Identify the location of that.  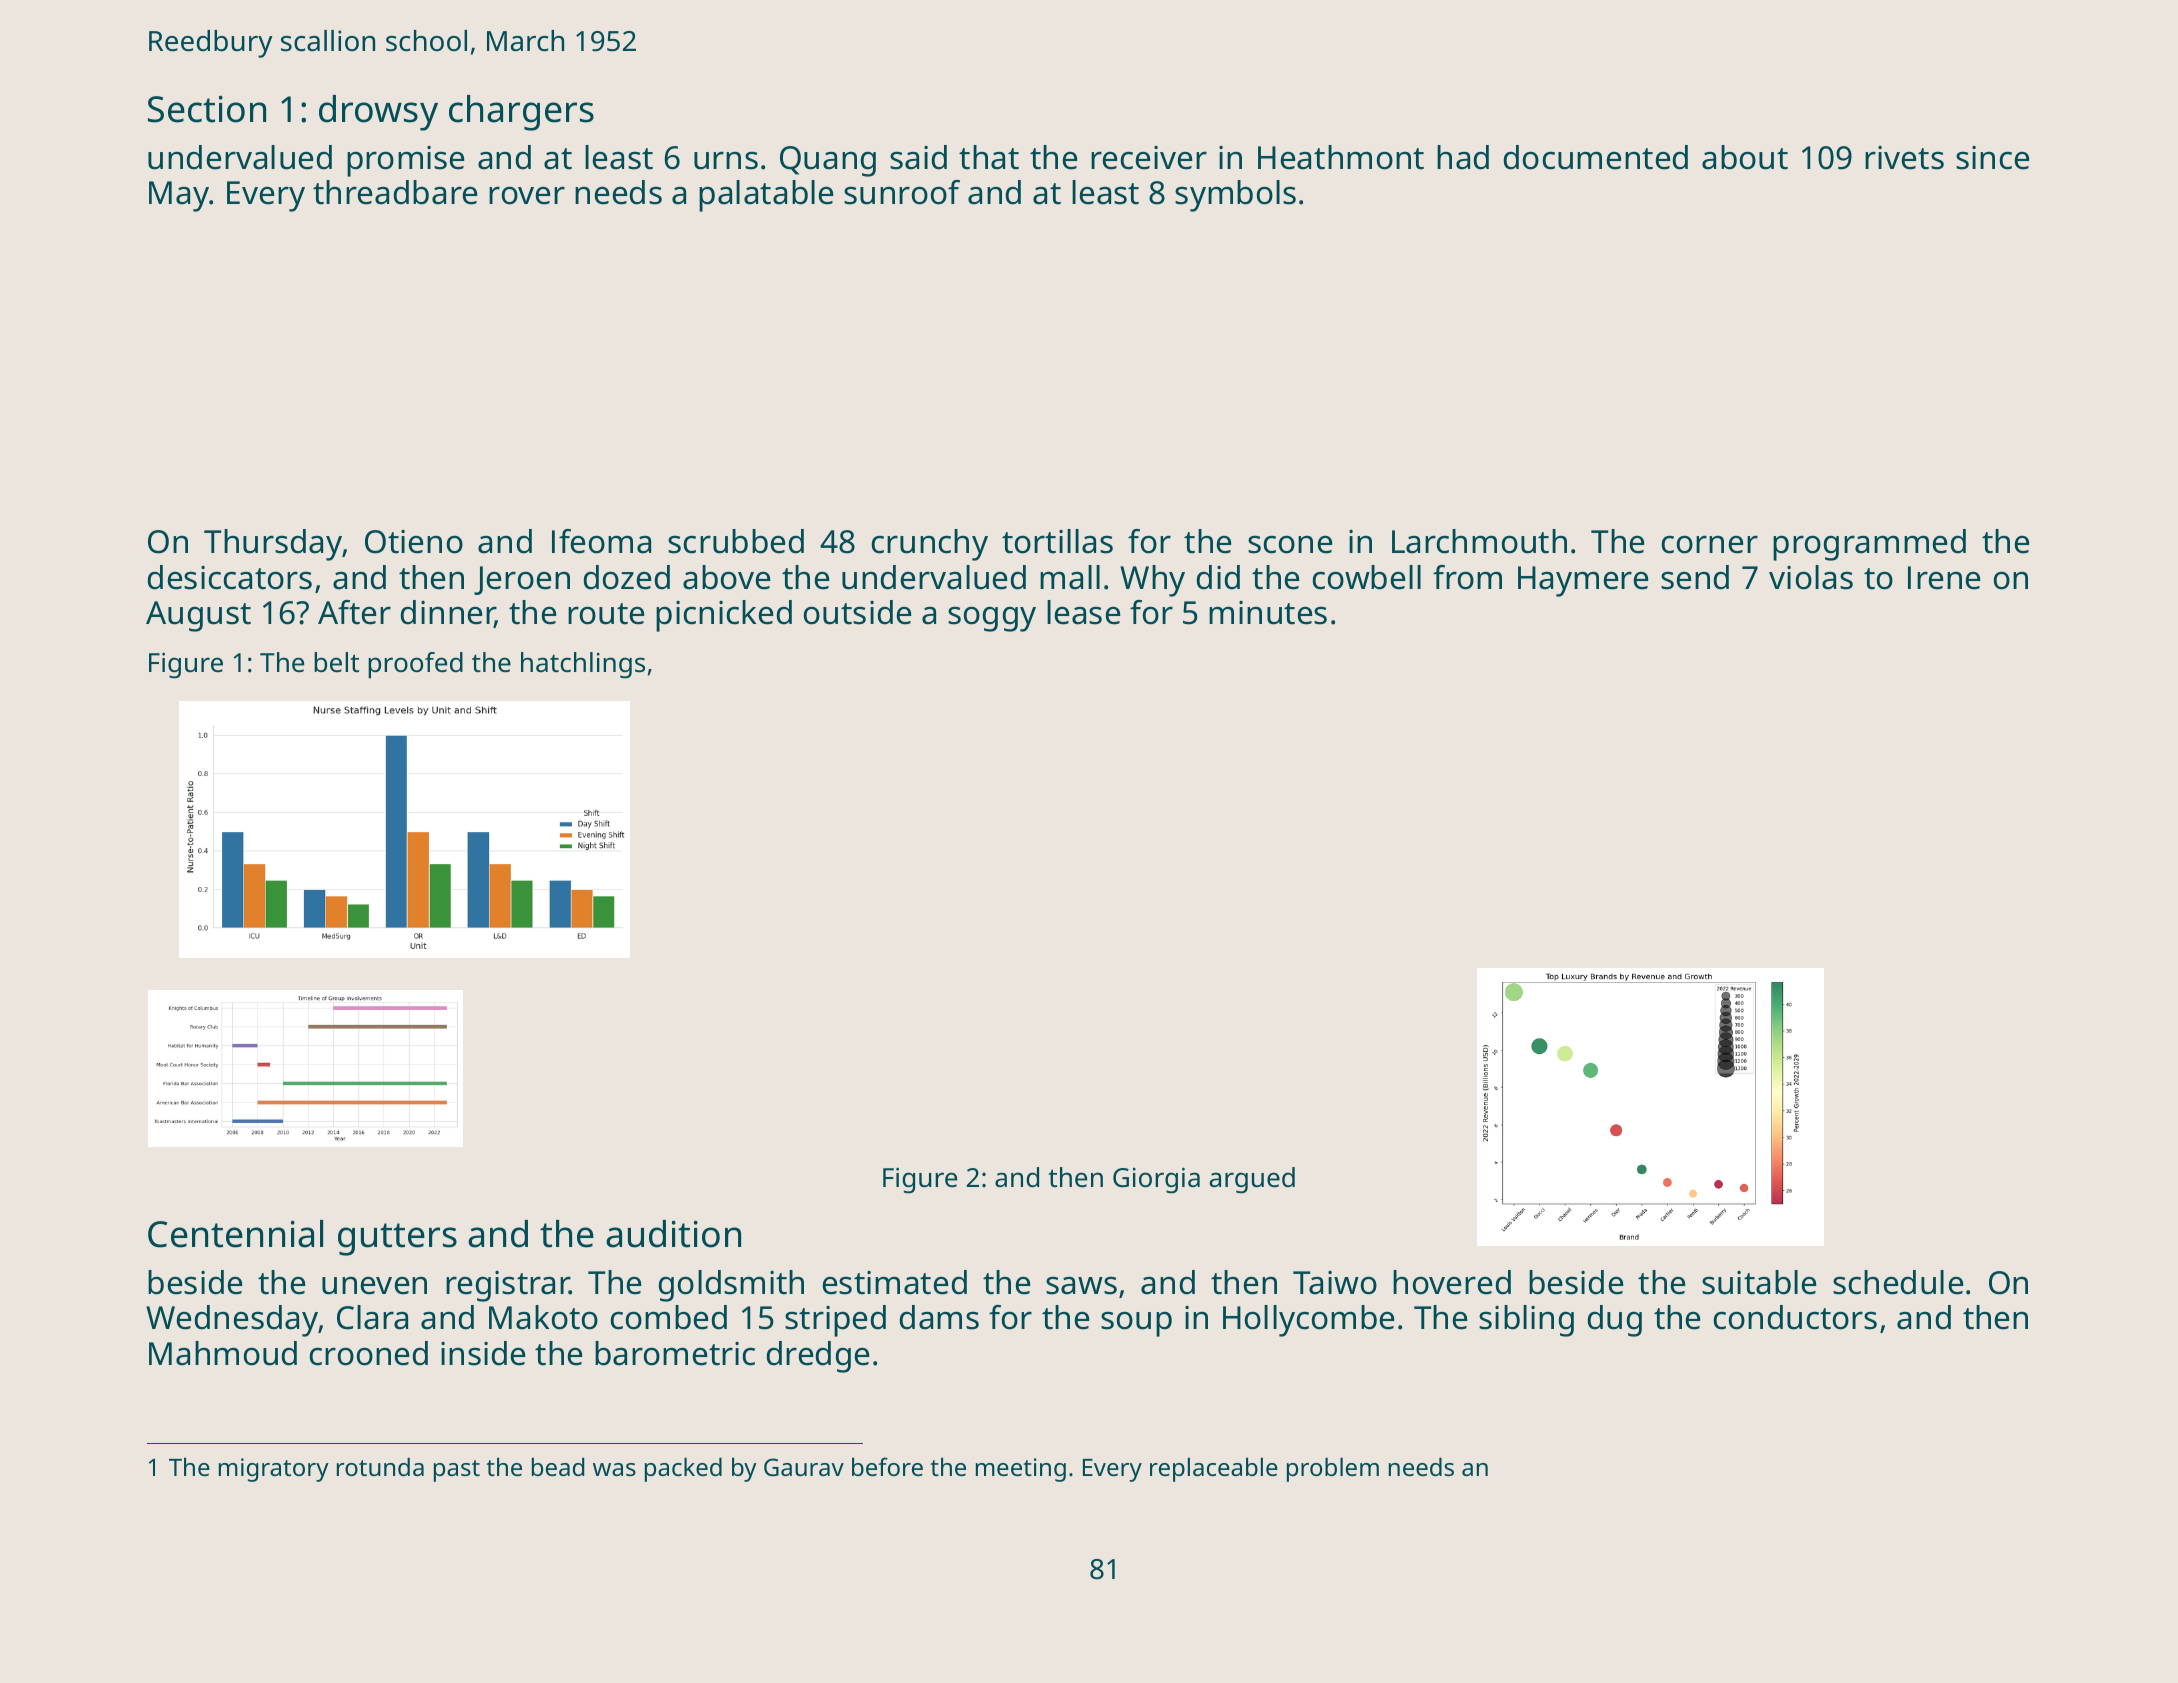
(989, 157).
